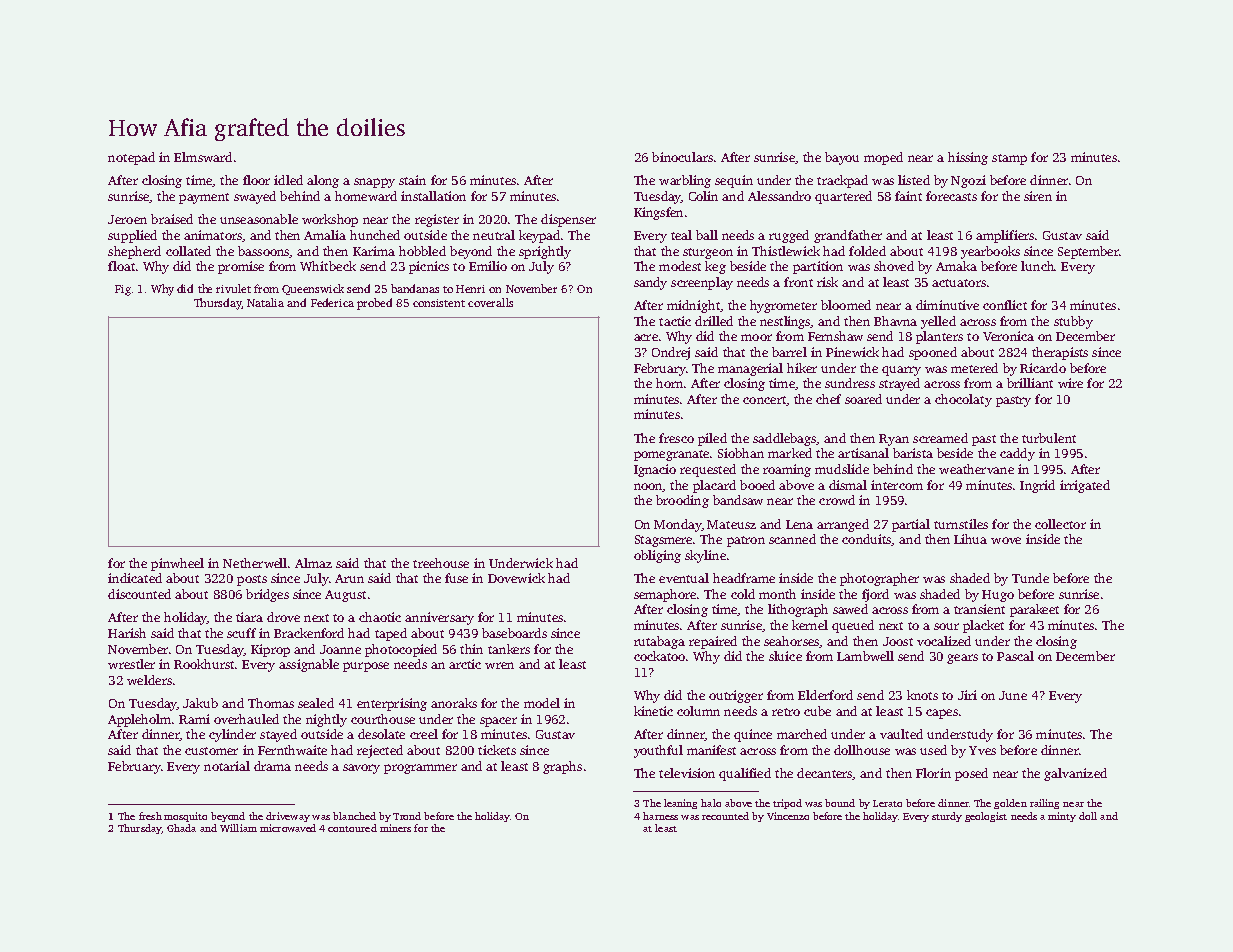  I want to click on binoculars, so click(682, 157).
